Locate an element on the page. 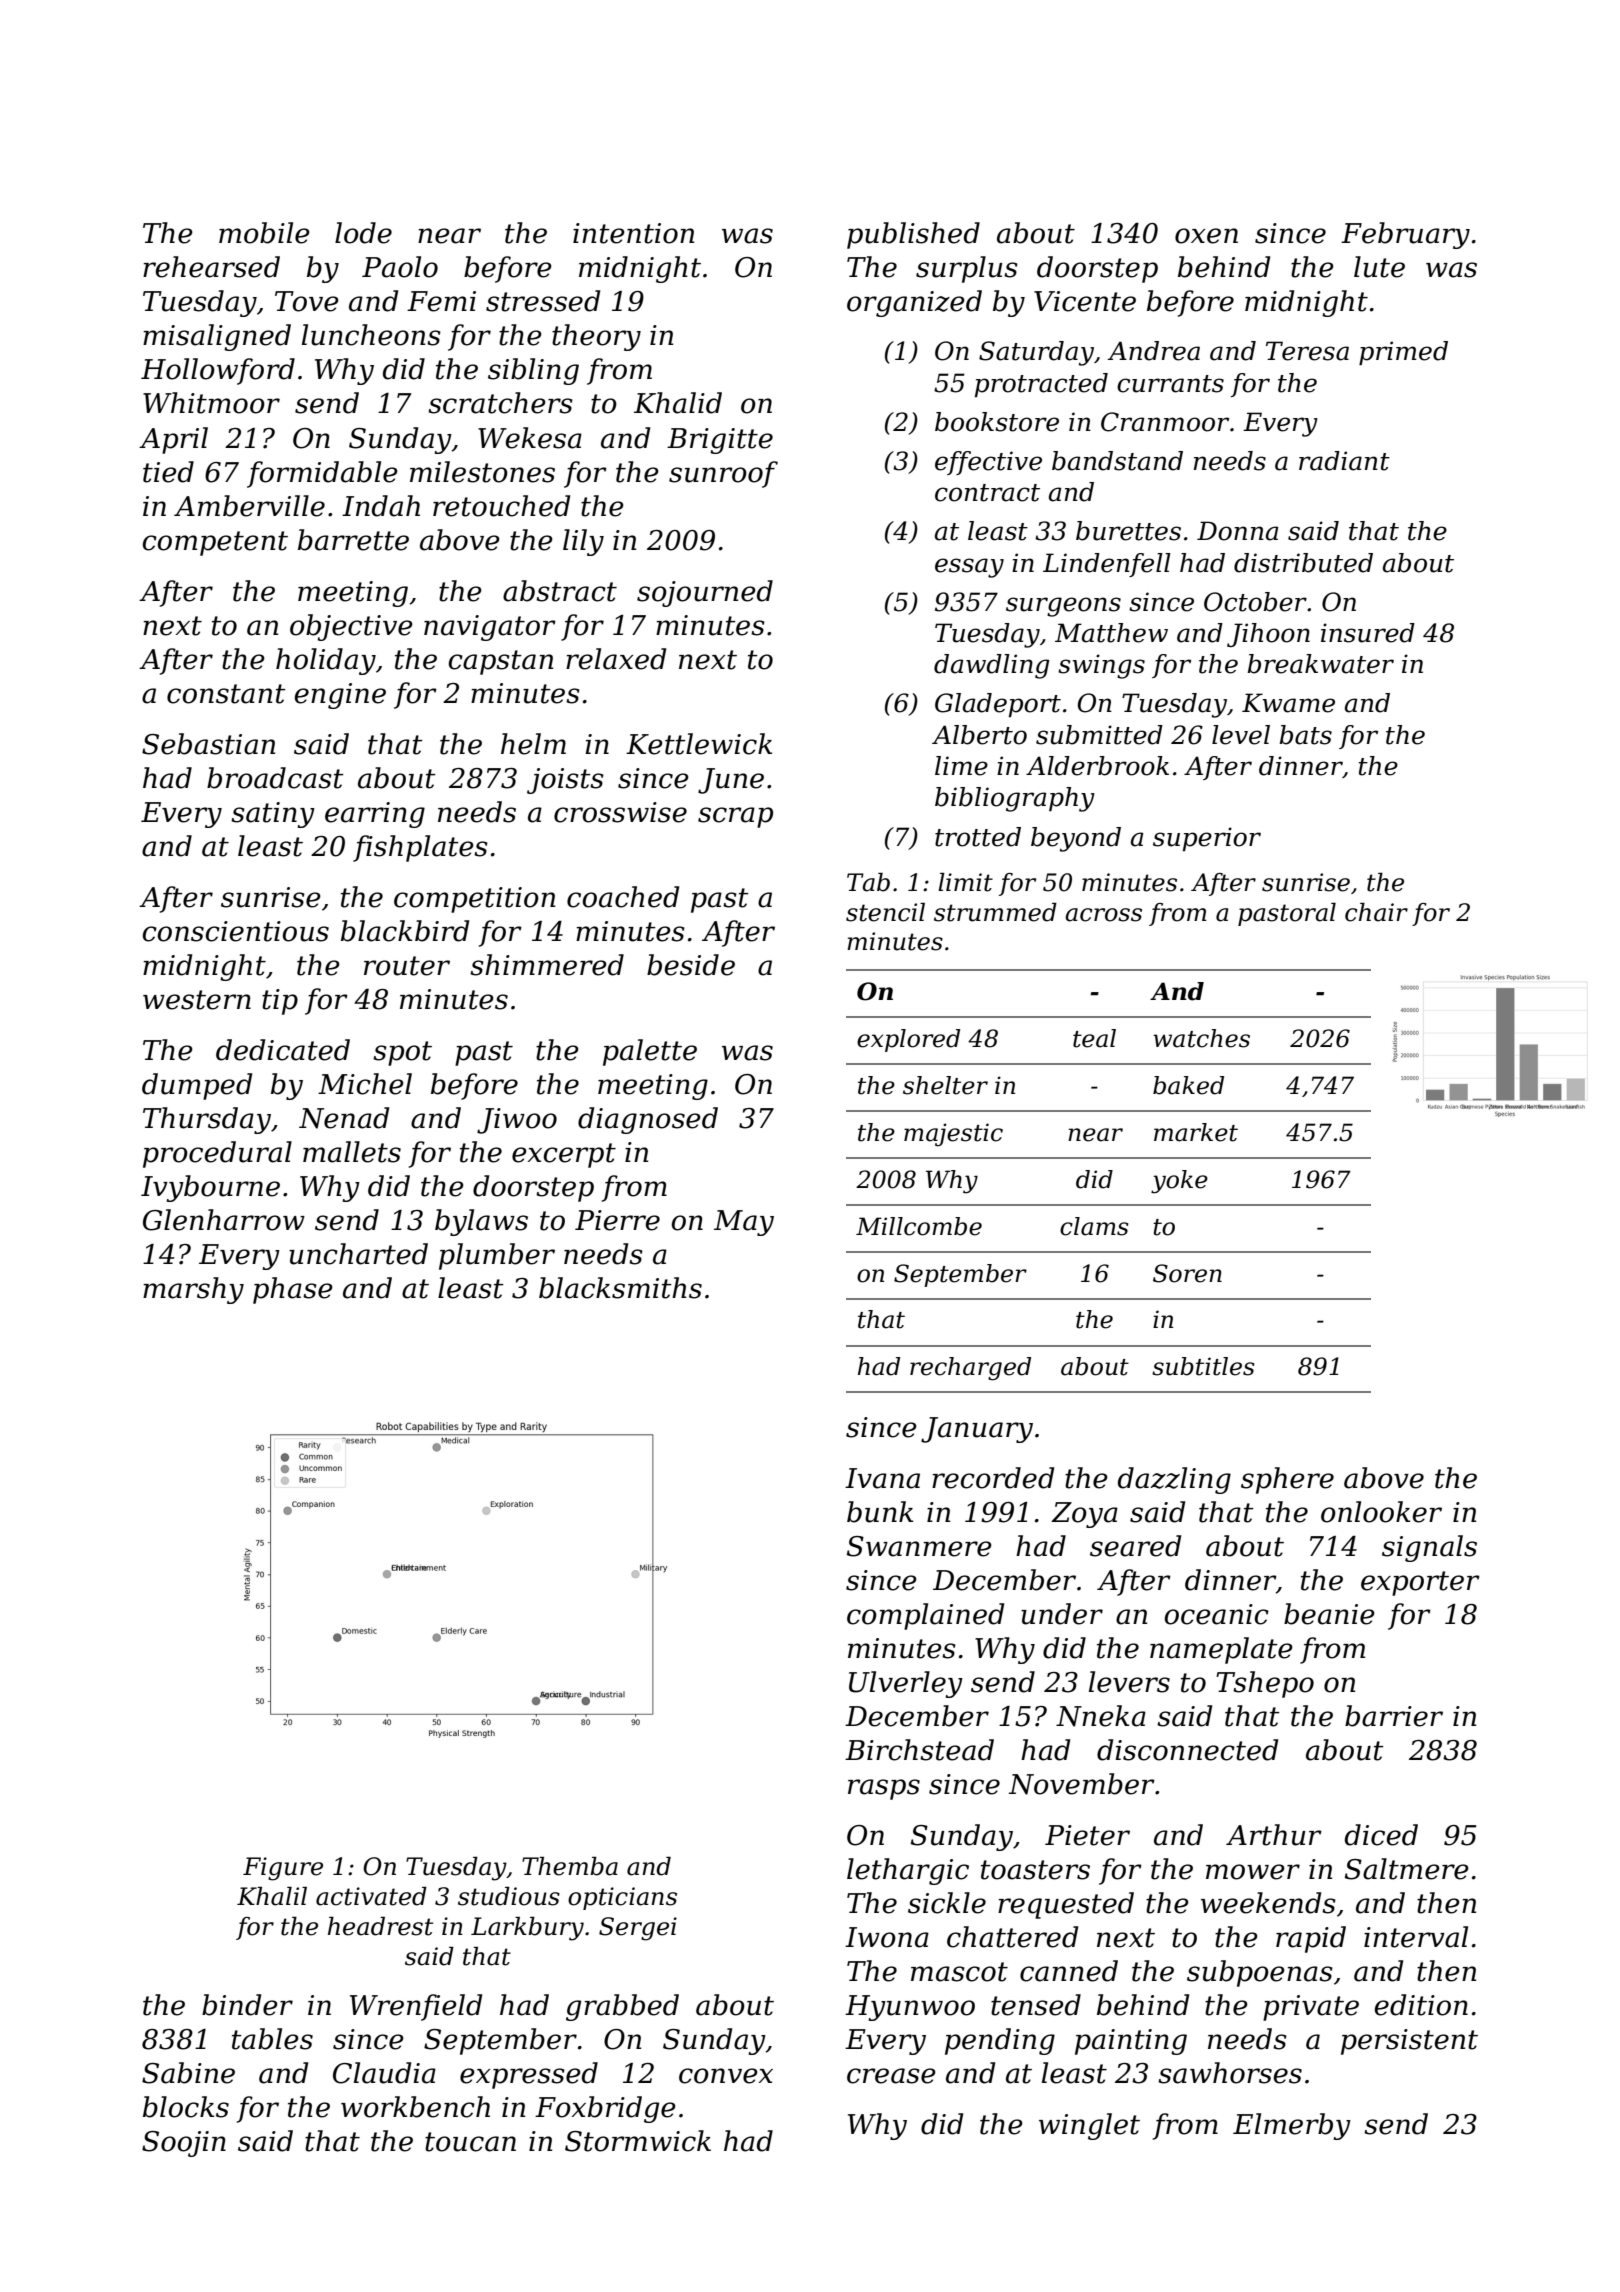  primed is located at coordinates (1403, 353).
